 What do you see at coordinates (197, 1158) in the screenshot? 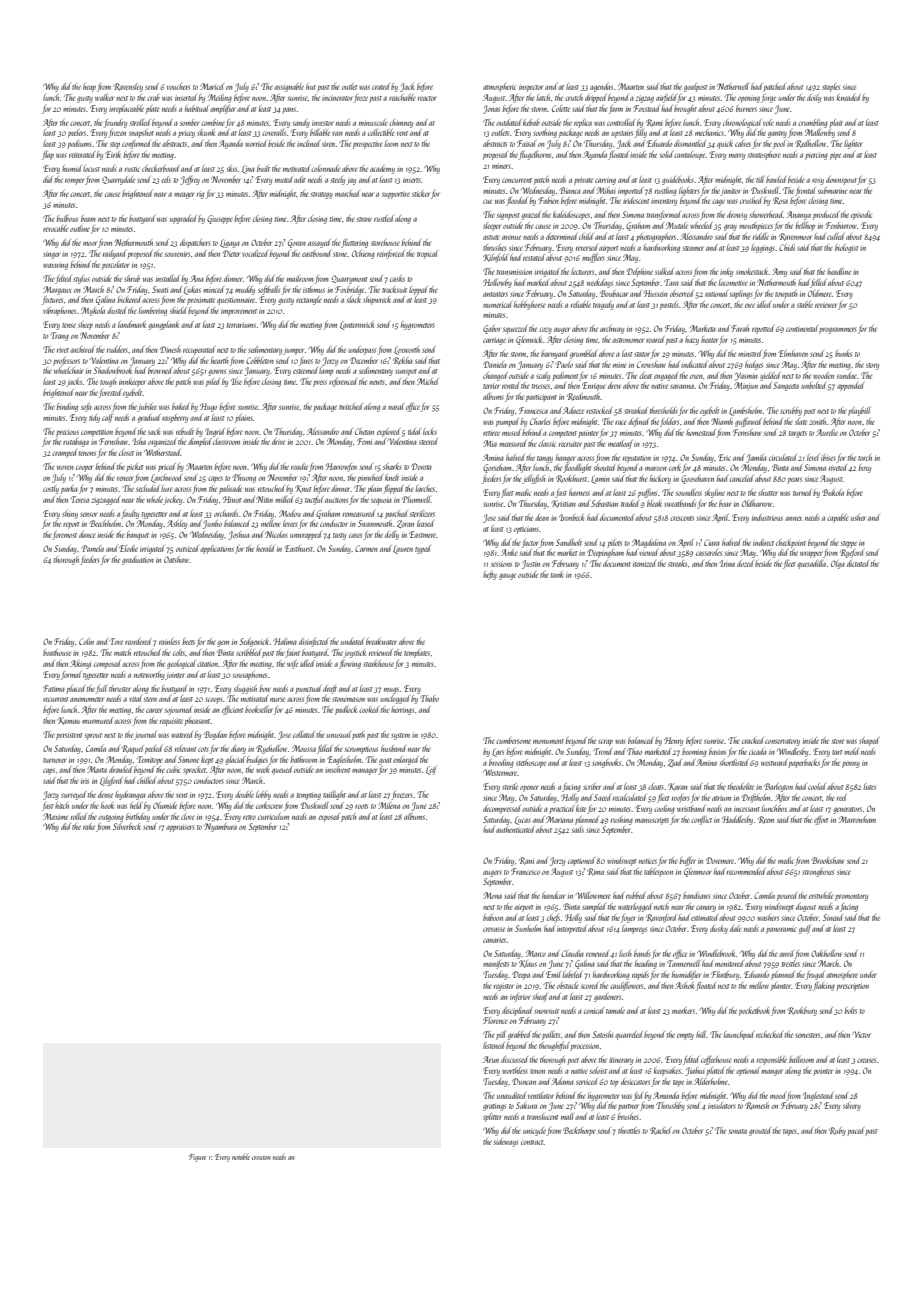
I see `Figure` at bounding box center [197, 1158].
